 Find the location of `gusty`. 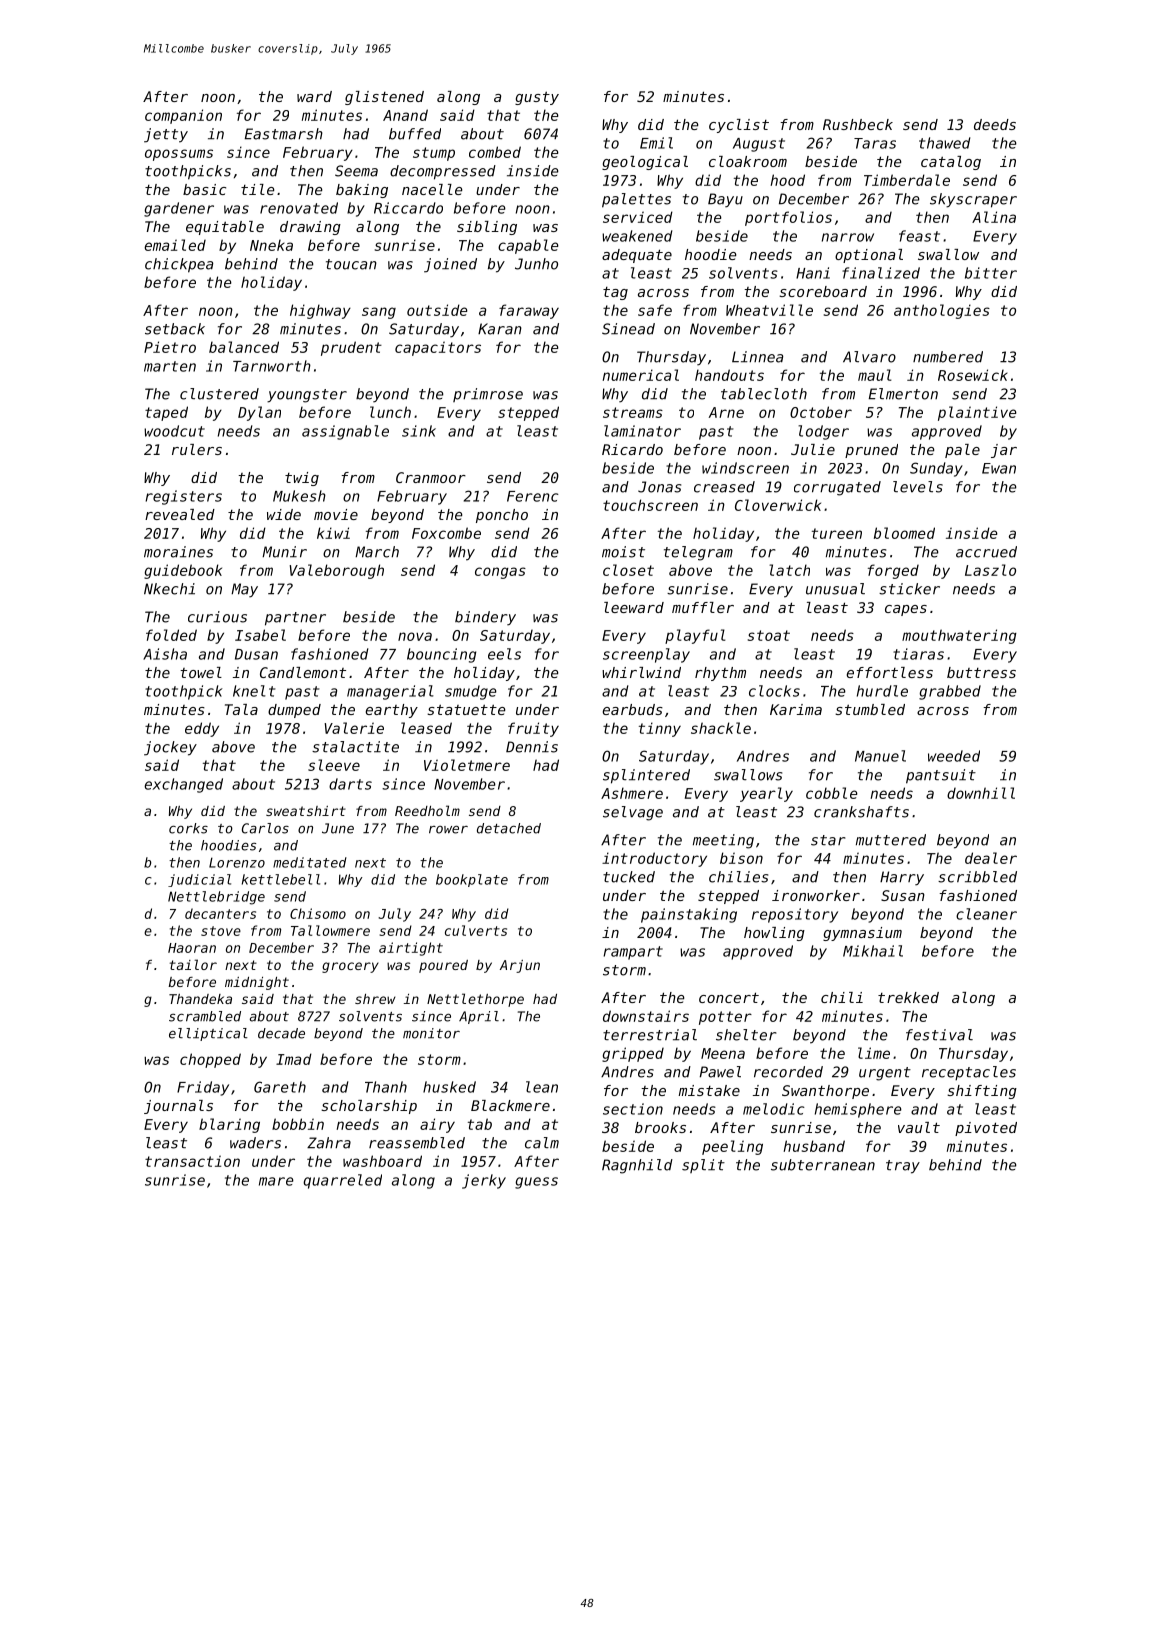

gusty is located at coordinates (537, 98).
